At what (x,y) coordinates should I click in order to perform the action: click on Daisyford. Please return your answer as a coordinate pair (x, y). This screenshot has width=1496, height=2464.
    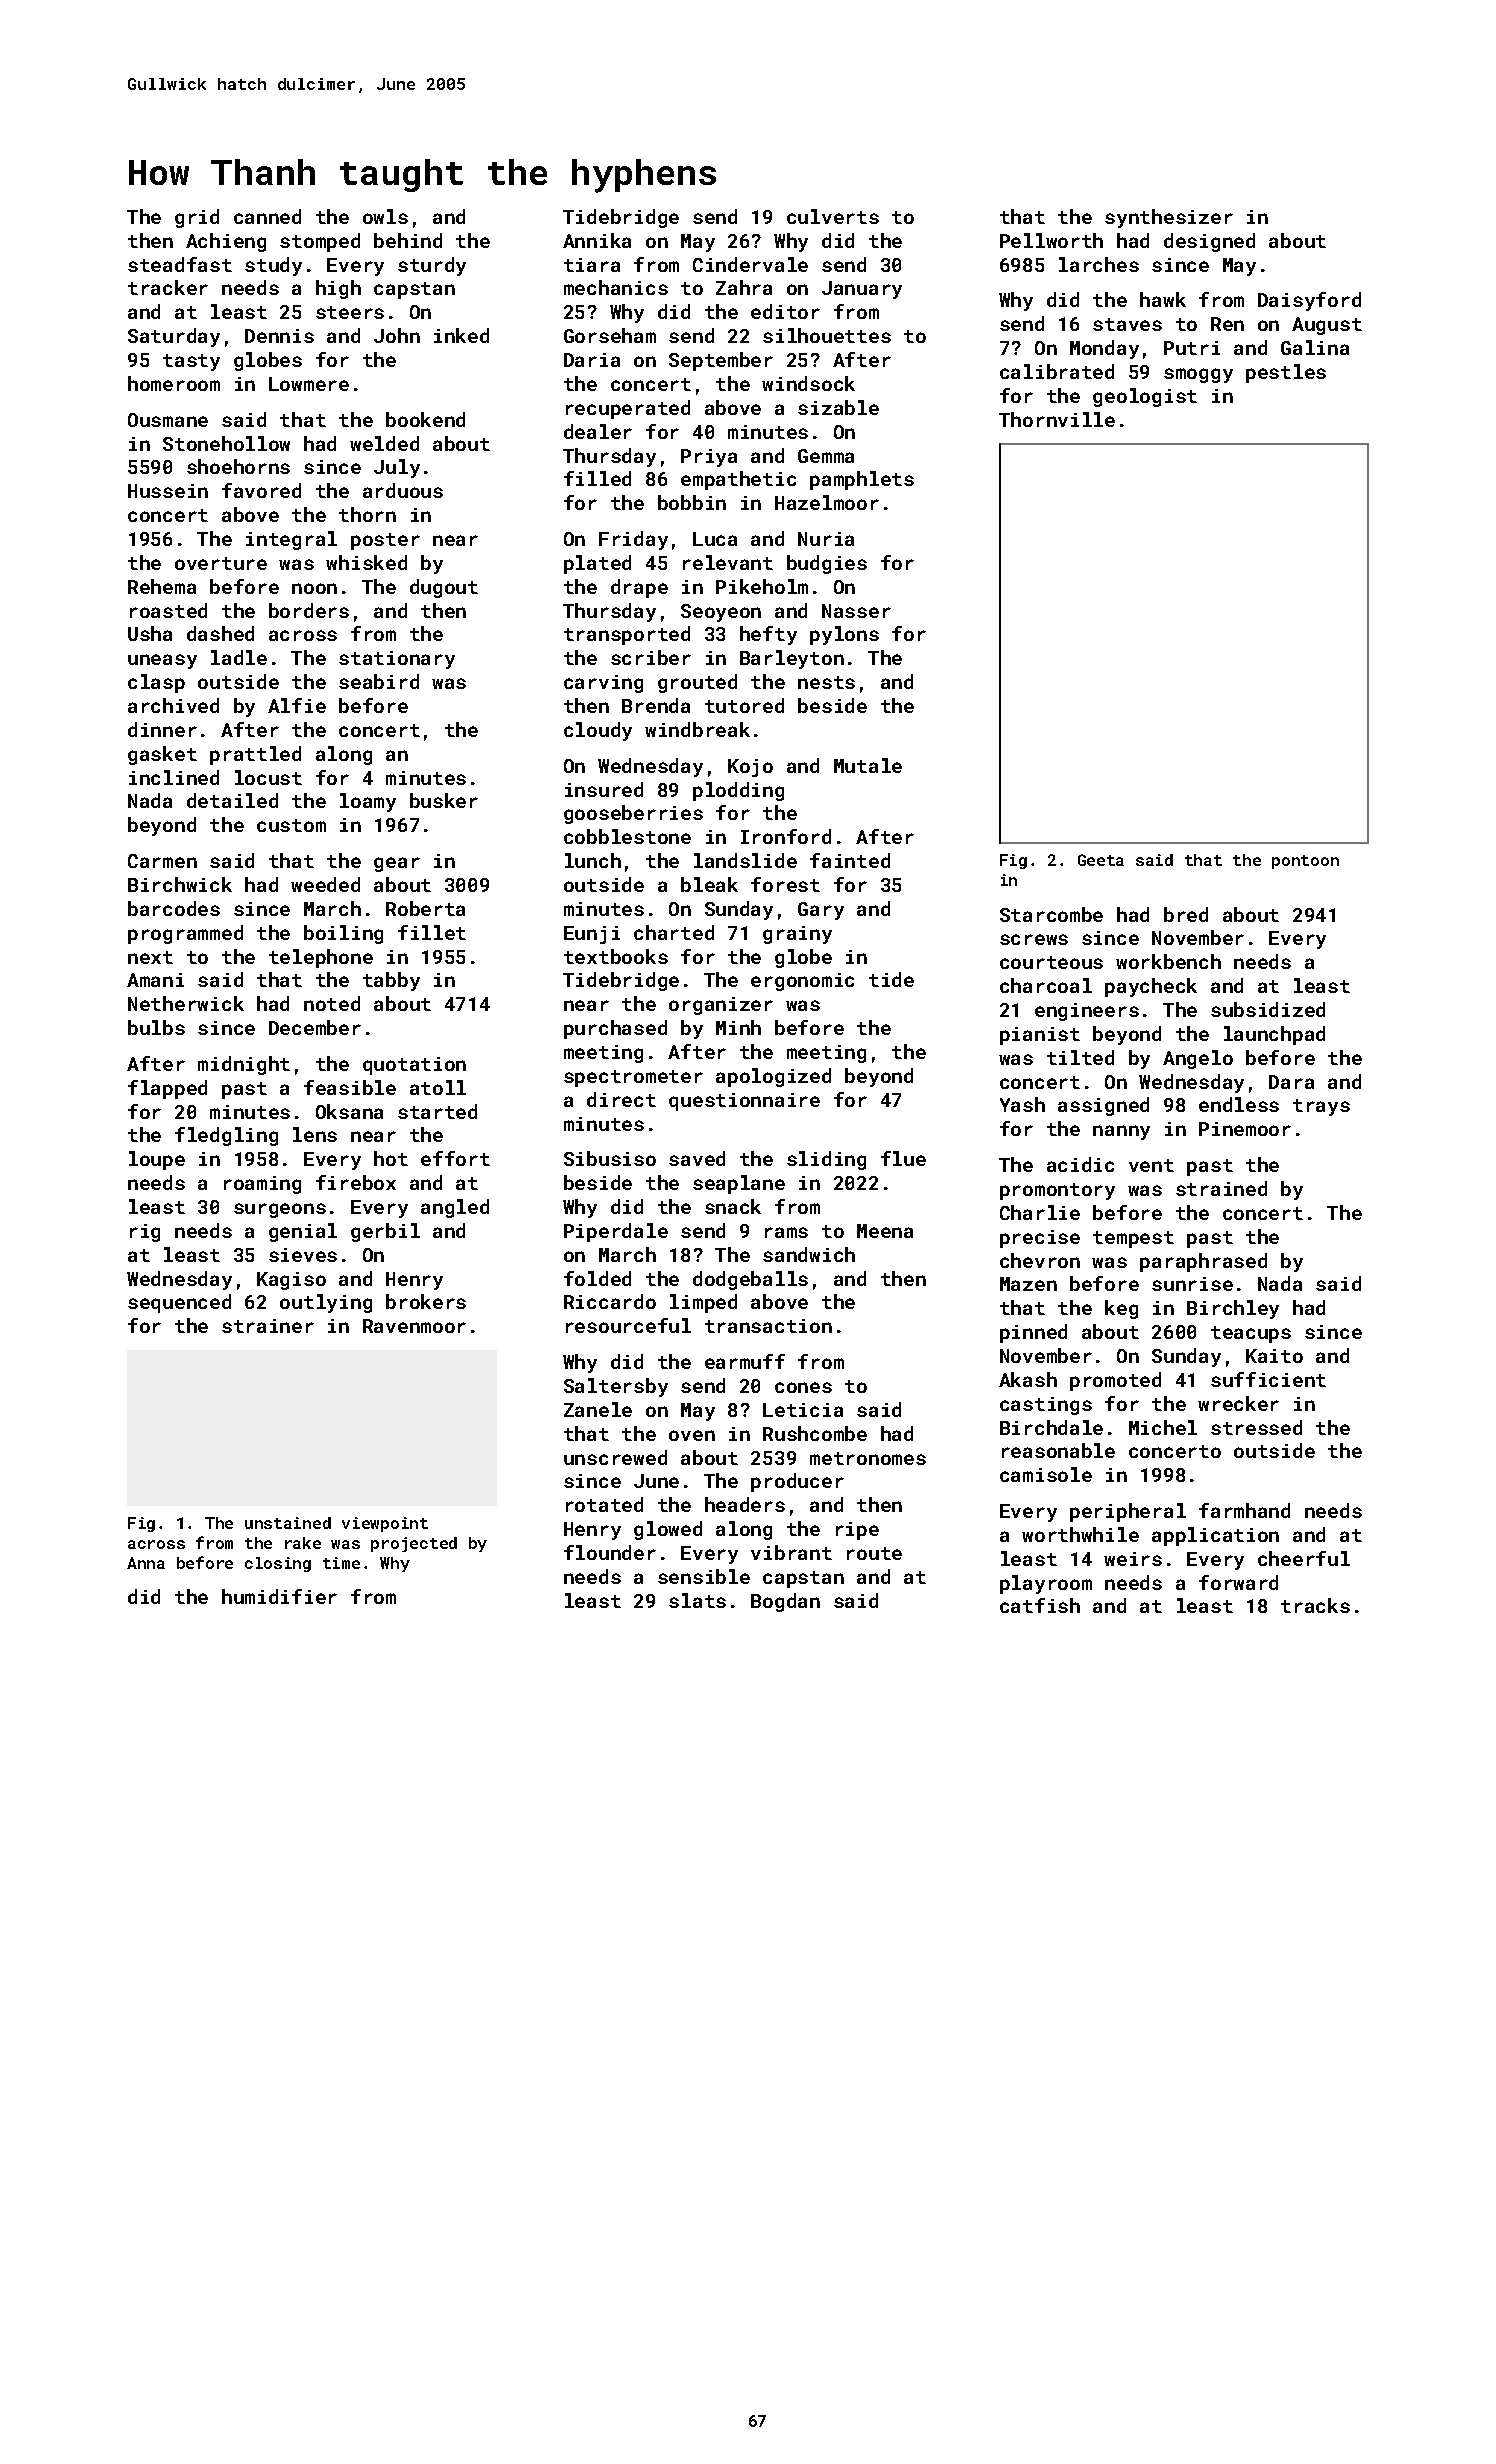
    Looking at the image, I should click on (1309, 301).
